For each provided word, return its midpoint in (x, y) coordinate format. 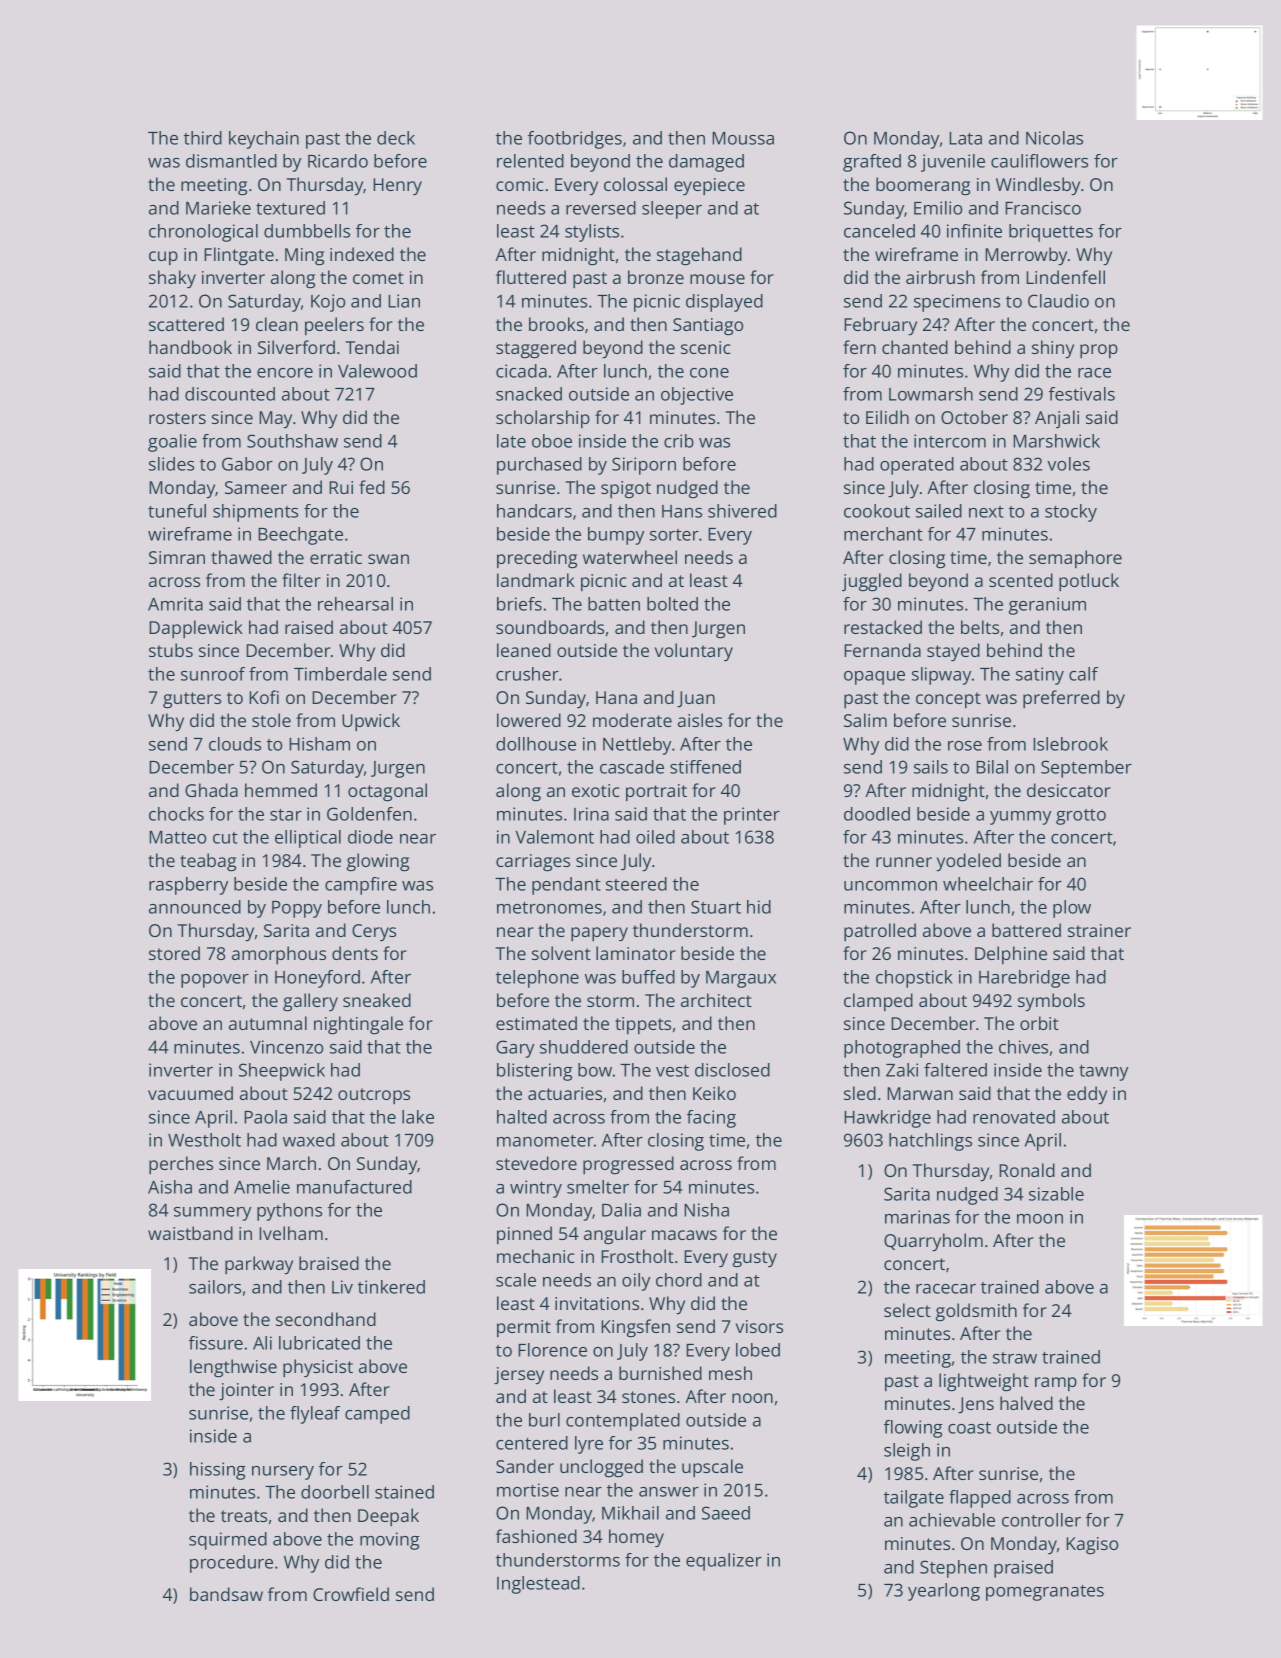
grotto (1081, 817)
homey (636, 1538)
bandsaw (226, 1594)
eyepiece (709, 187)
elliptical (308, 839)
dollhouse (536, 744)
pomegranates (1045, 1593)
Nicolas (1054, 138)
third (203, 138)
